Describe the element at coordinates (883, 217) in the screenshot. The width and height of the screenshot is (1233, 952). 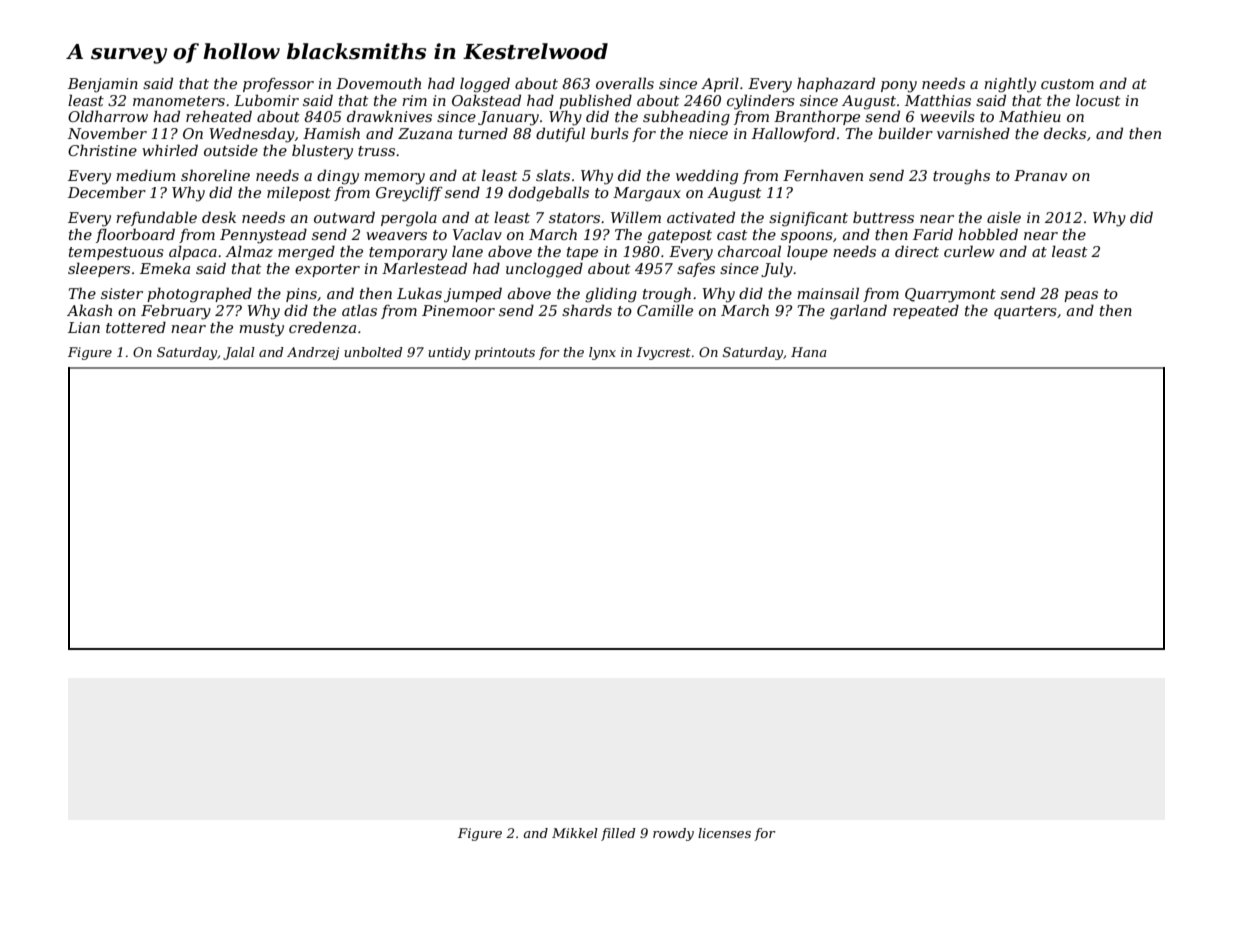
I see `buttress` at that location.
